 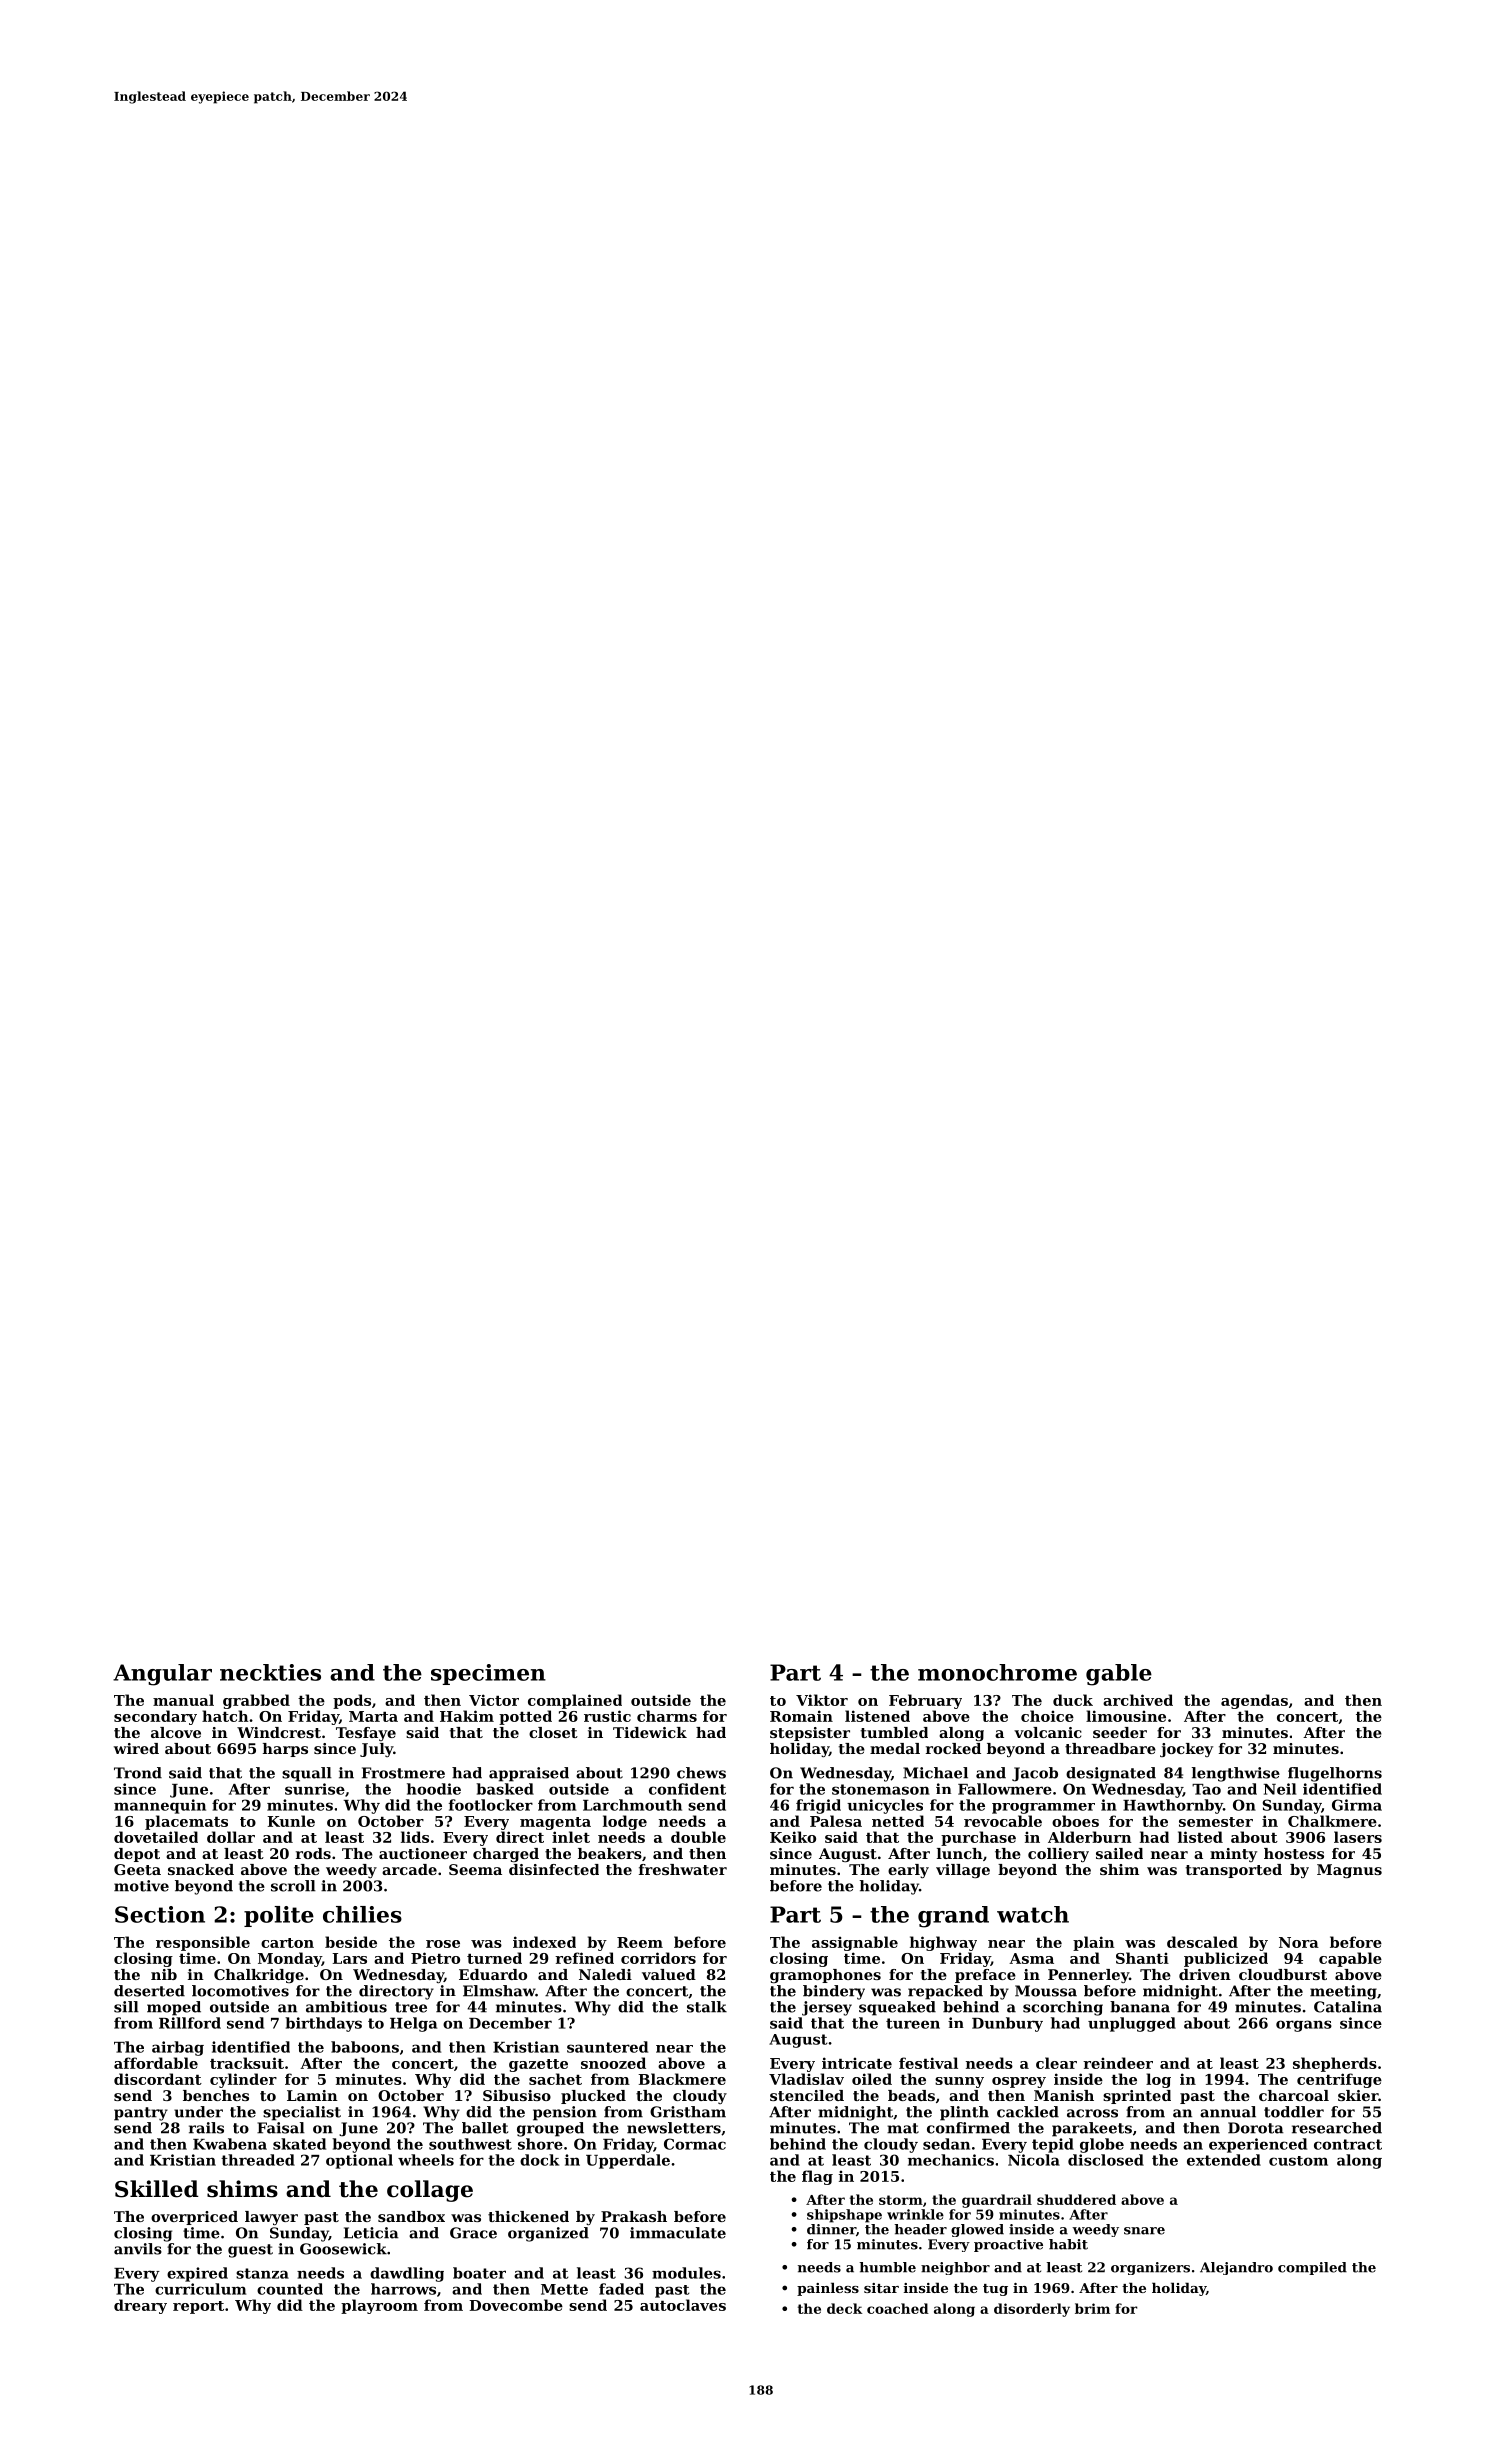 I want to click on dreary, so click(x=140, y=2306).
